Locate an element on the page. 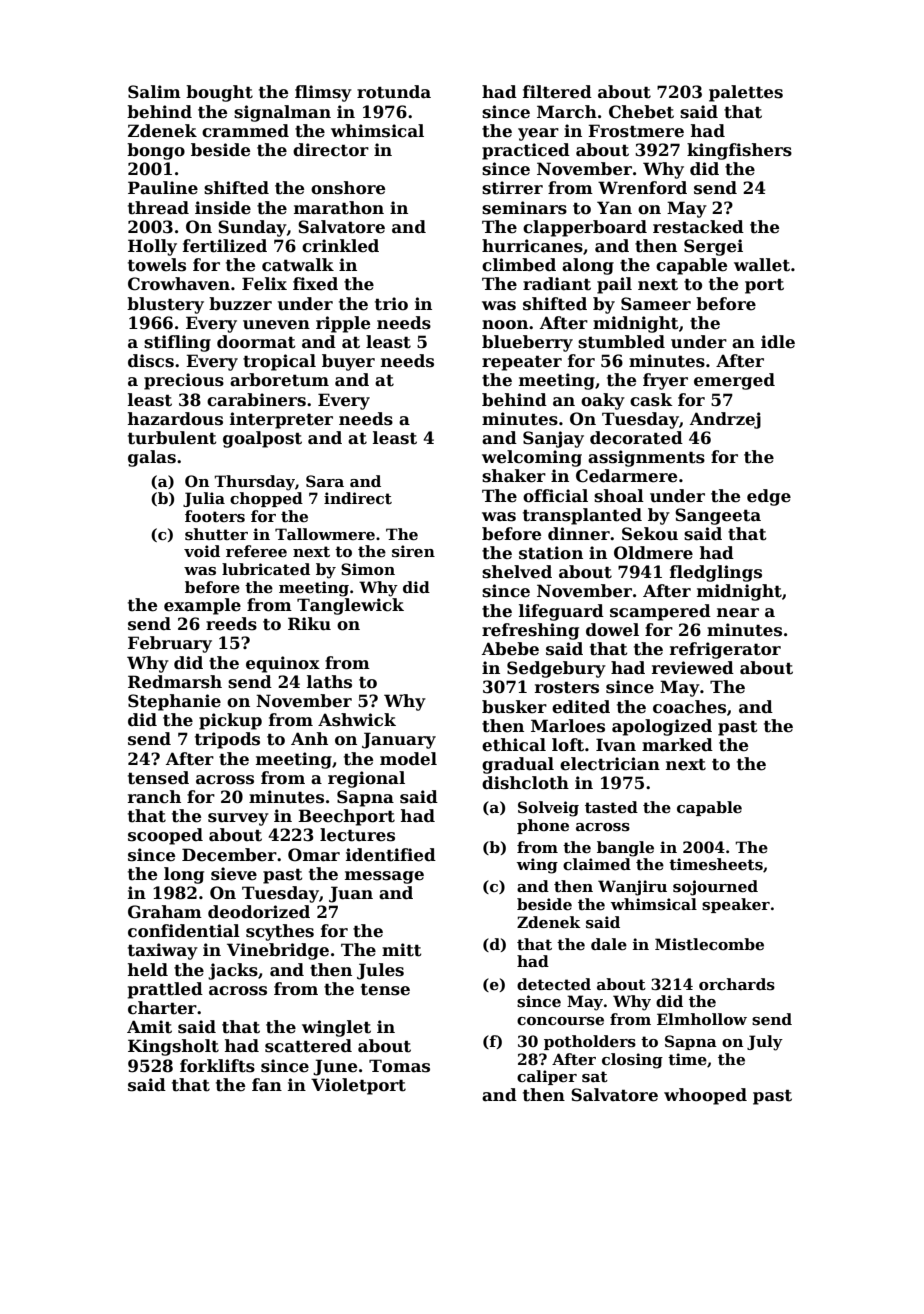  flimsy is located at coordinates (323, 93).
